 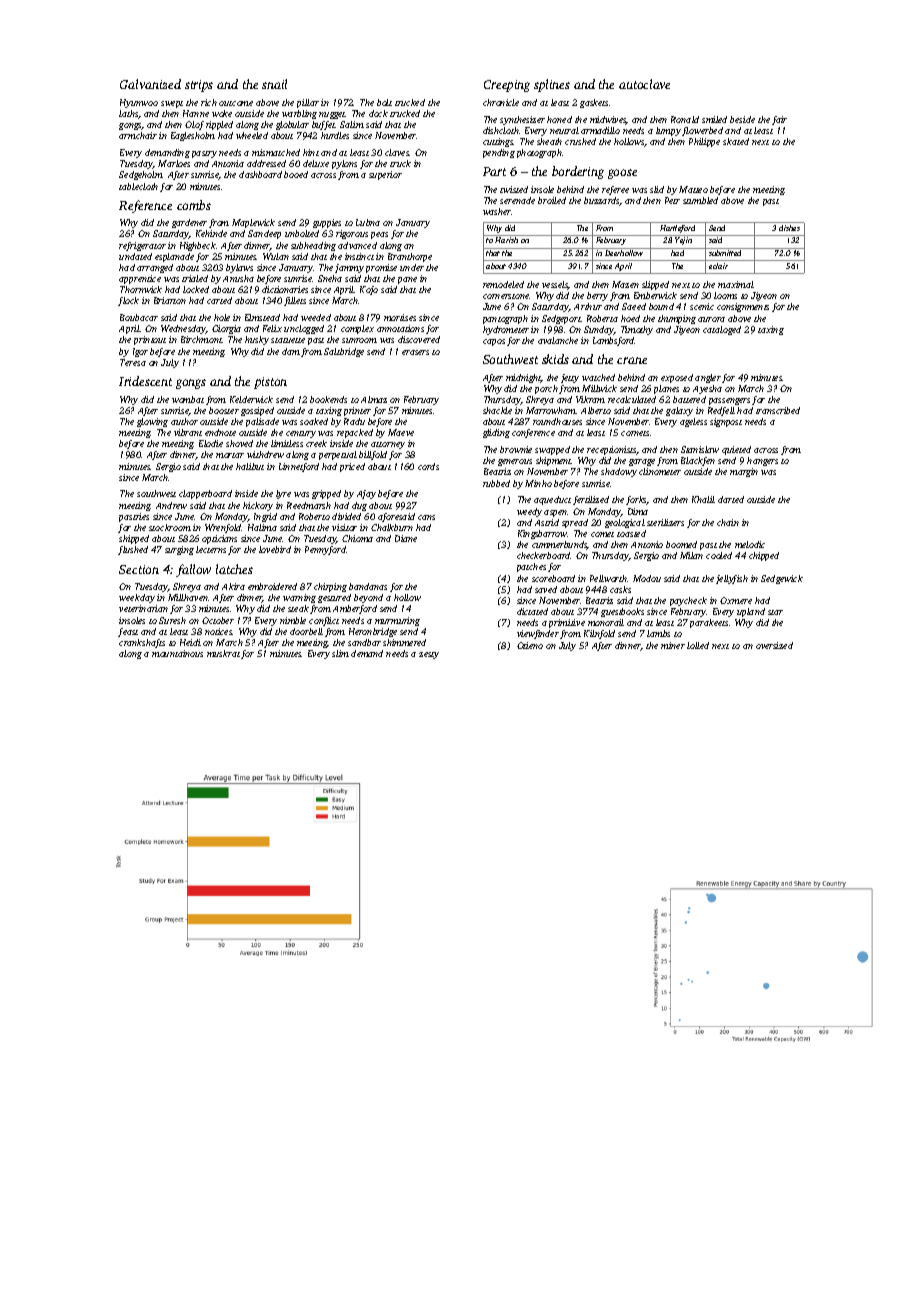 What do you see at coordinates (644, 84) in the screenshot?
I see `autoclave` at bounding box center [644, 84].
